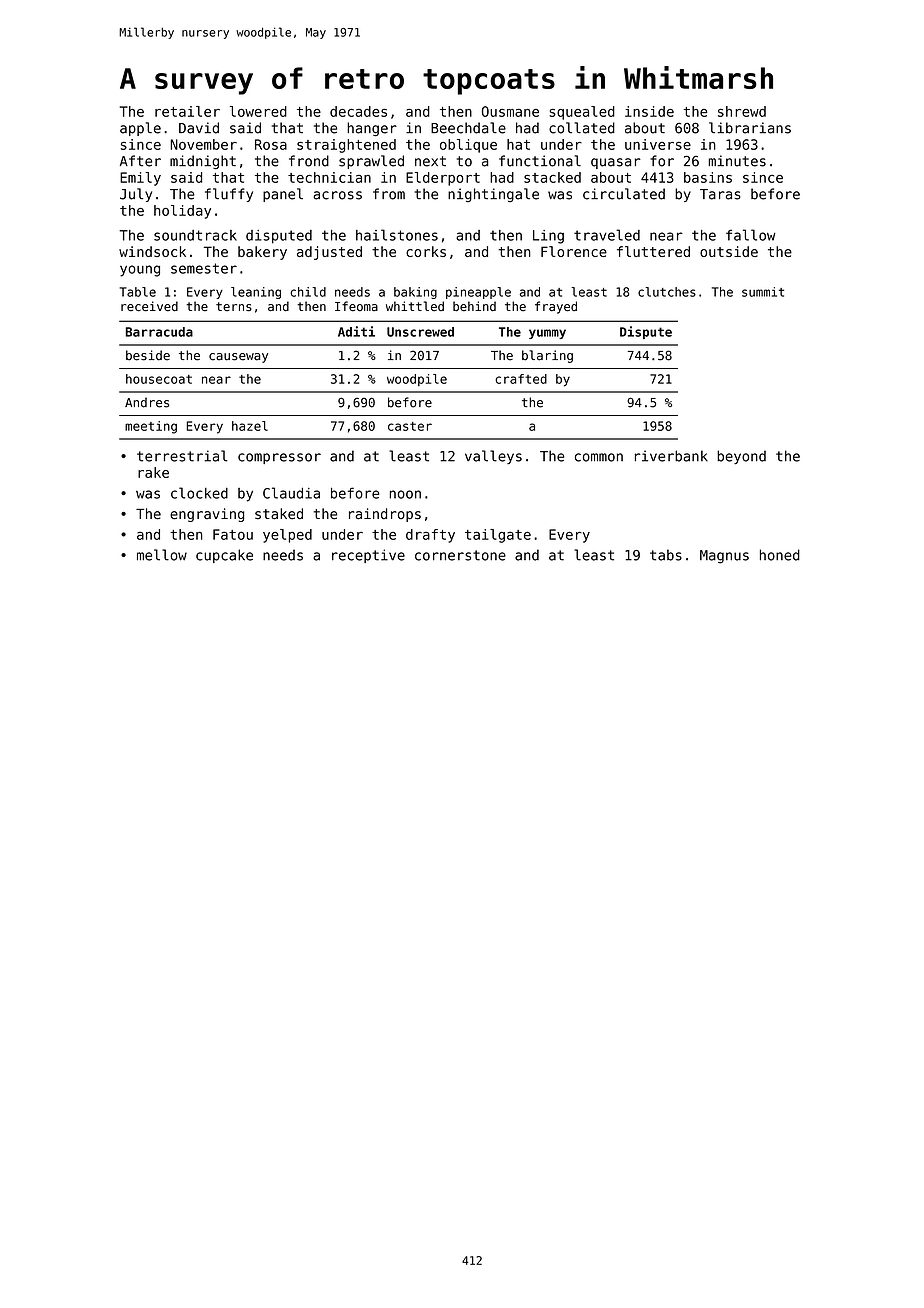  I want to click on nightingale, so click(493, 195).
